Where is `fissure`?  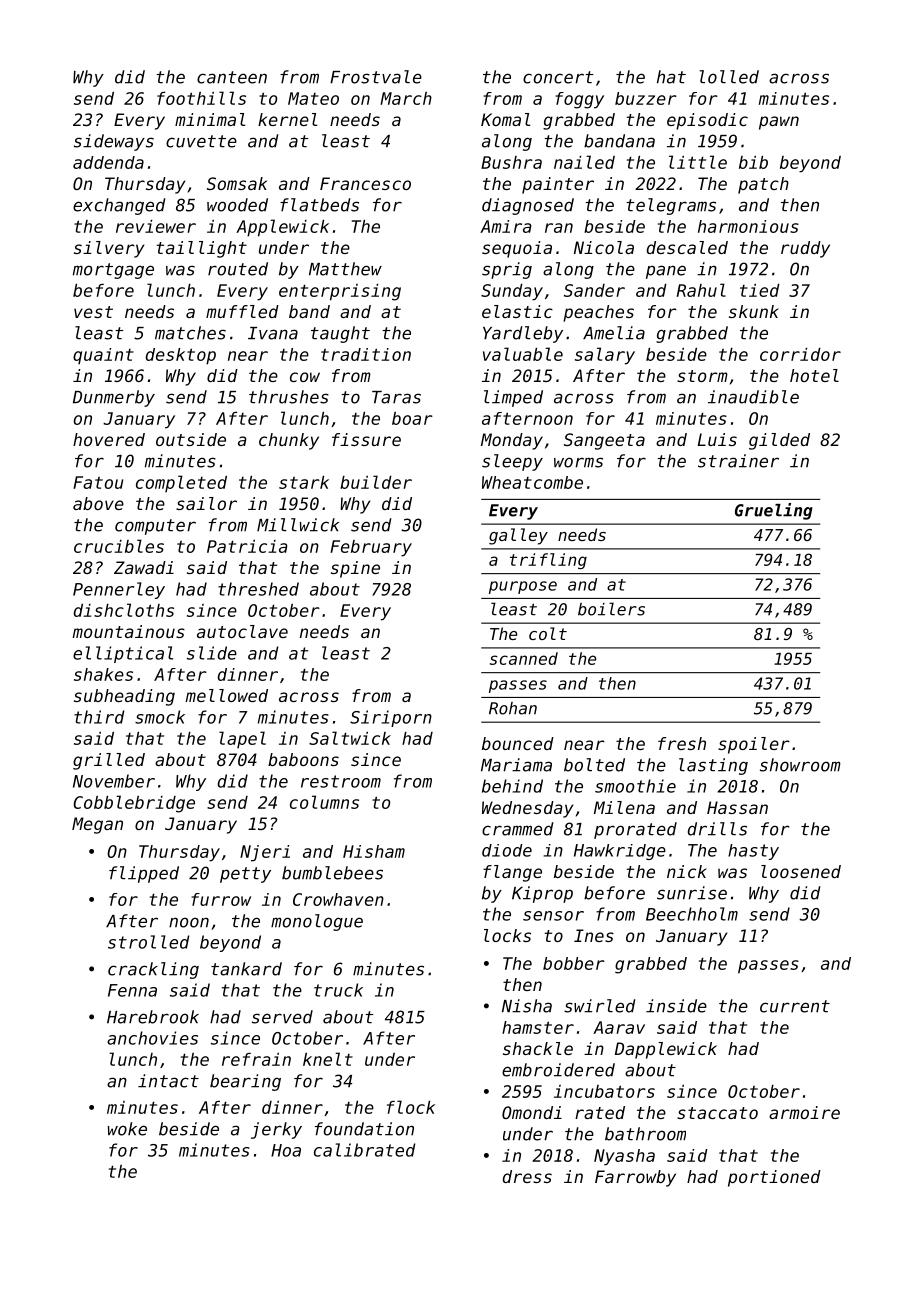 fissure is located at coordinates (366, 439).
